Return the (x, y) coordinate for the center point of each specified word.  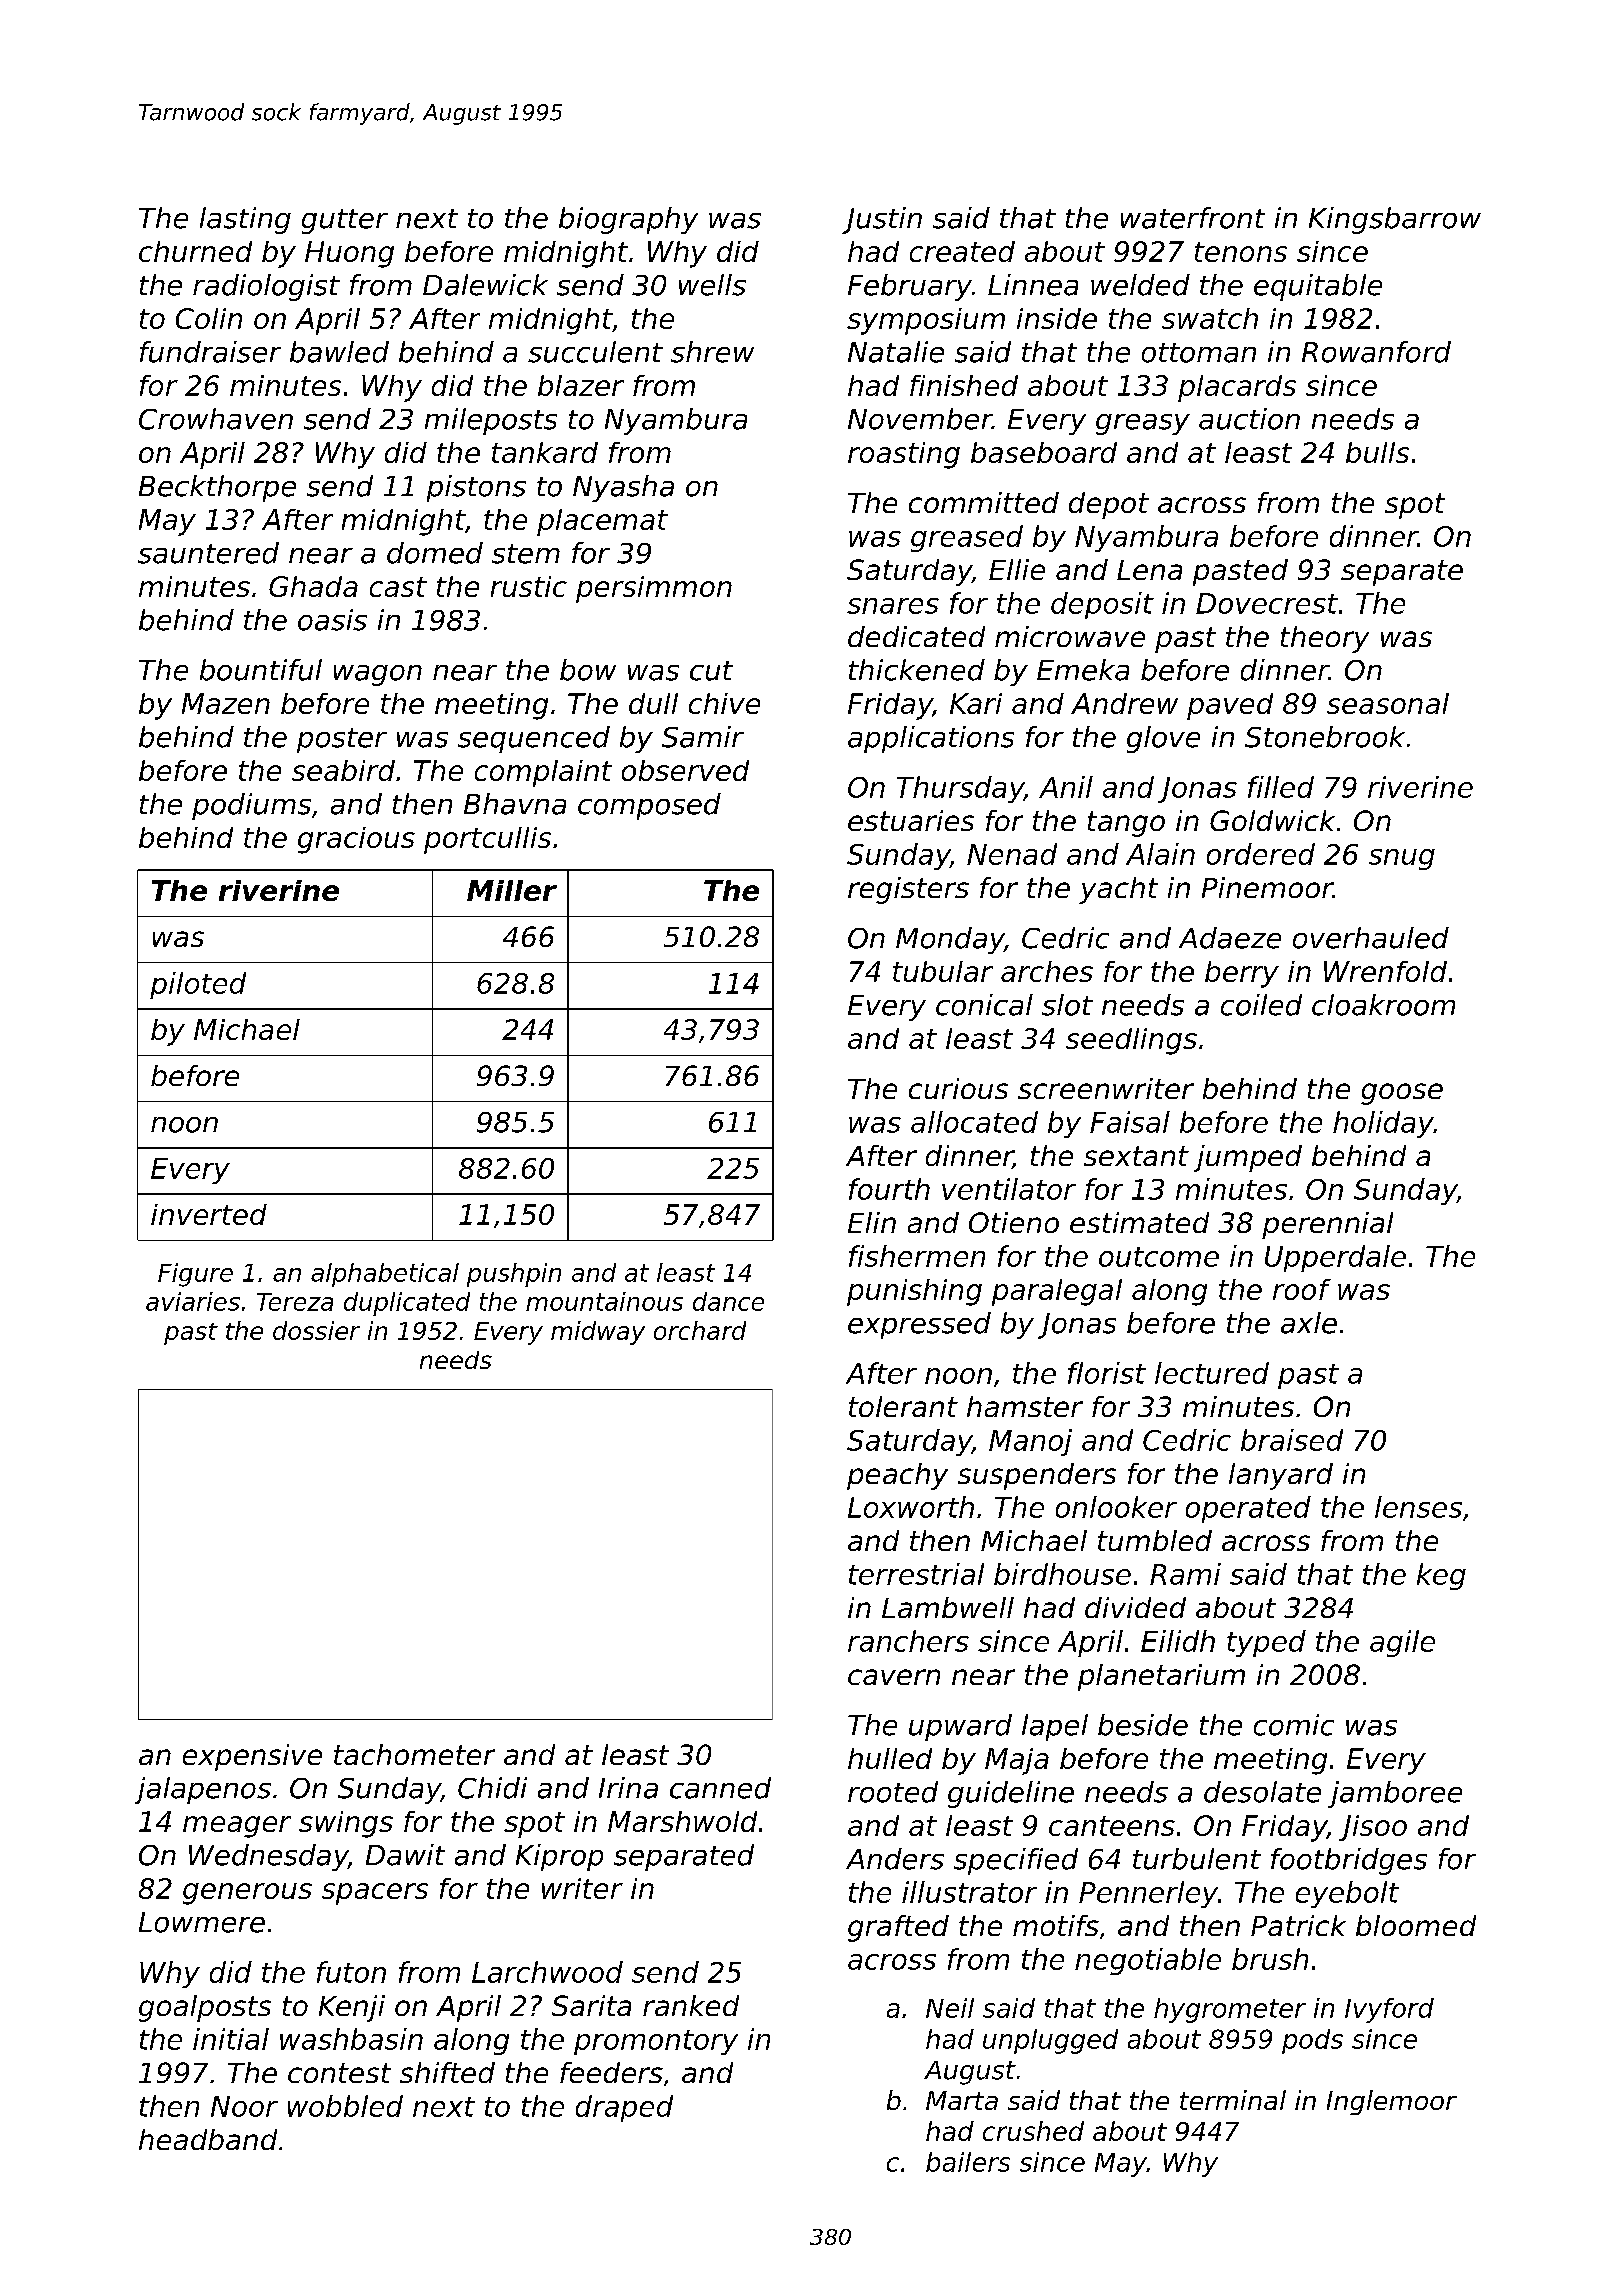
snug (1402, 859)
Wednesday (268, 1857)
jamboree (1395, 1794)
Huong (349, 254)
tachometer (414, 1754)
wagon (378, 675)
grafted (898, 1928)
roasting (904, 455)
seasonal (1388, 703)
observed (685, 770)
